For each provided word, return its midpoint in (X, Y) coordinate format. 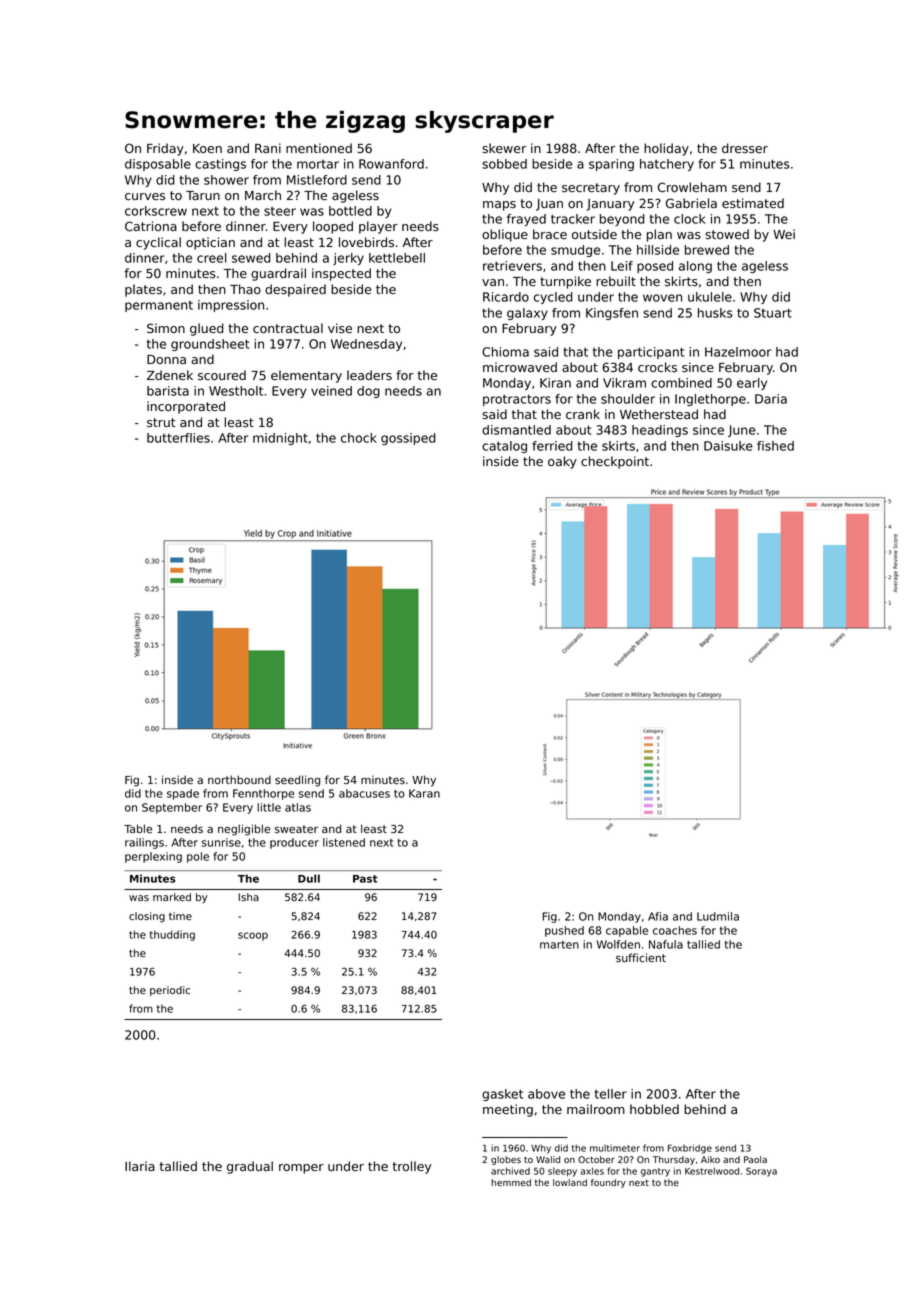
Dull (309, 878)
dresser (745, 148)
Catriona (151, 226)
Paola (755, 1159)
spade (183, 794)
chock (359, 438)
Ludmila (718, 916)
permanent (159, 306)
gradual (250, 1167)
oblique (505, 235)
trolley (412, 1167)
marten (559, 945)
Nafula (666, 944)
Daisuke (728, 446)
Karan (424, 793)
